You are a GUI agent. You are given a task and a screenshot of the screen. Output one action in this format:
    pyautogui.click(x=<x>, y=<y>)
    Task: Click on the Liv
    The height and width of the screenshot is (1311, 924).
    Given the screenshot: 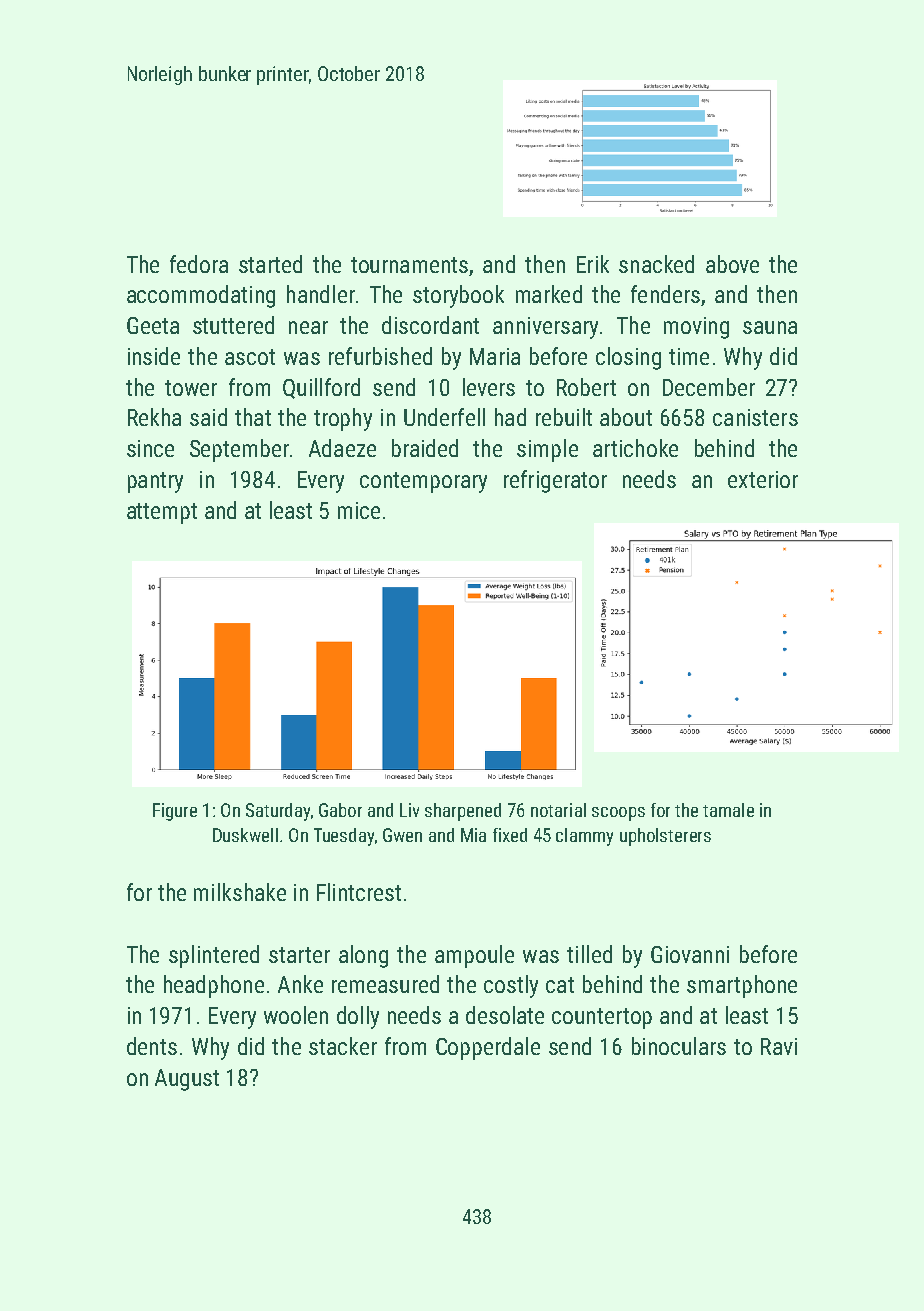 What is the action you would take?
    pyautogui.click(x=409, y=810)
